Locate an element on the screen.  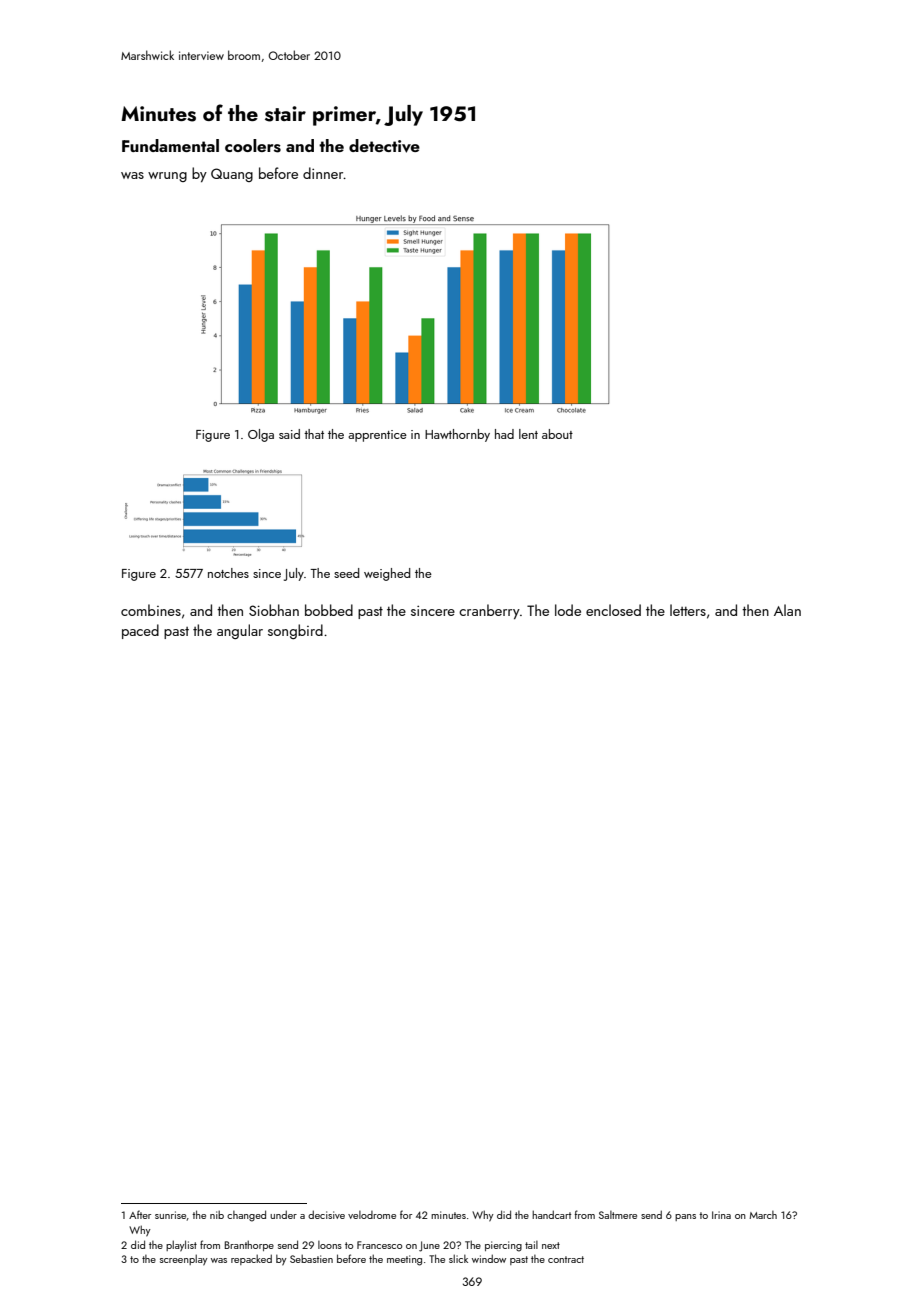
dinner is located at coordinates (323, 173).
